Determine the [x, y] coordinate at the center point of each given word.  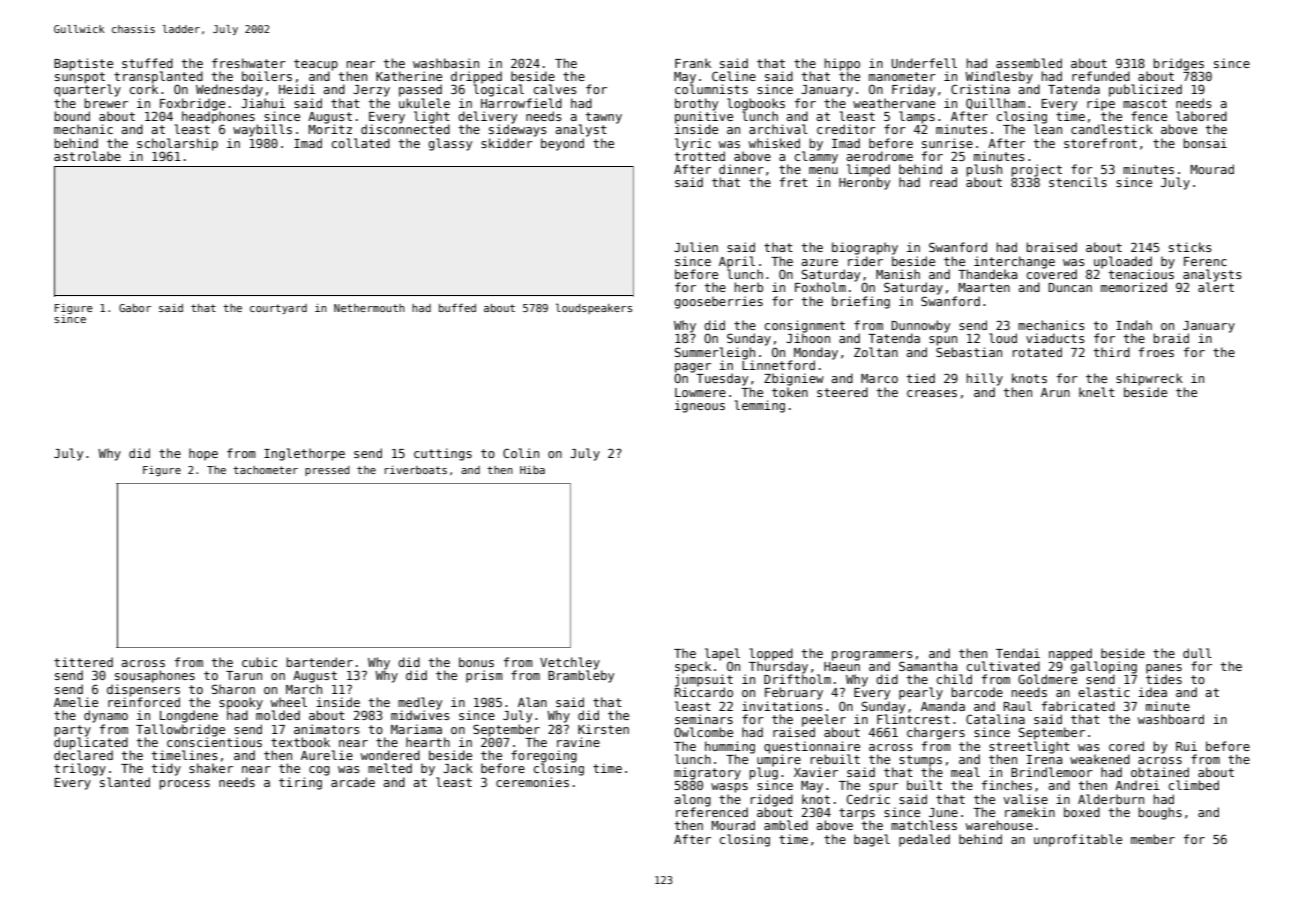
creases [932, 393]
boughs [1160, 813]
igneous [700, 406]
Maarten [984, 287]
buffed [457, 307]
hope [203, 454]
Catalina [995, 719]
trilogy [80, 769]
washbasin [446, 63]
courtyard [278, 309]
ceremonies [532, 782]
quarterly [87, 90]
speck [693, 667]
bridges [1178, 64]
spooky [241, 703]
